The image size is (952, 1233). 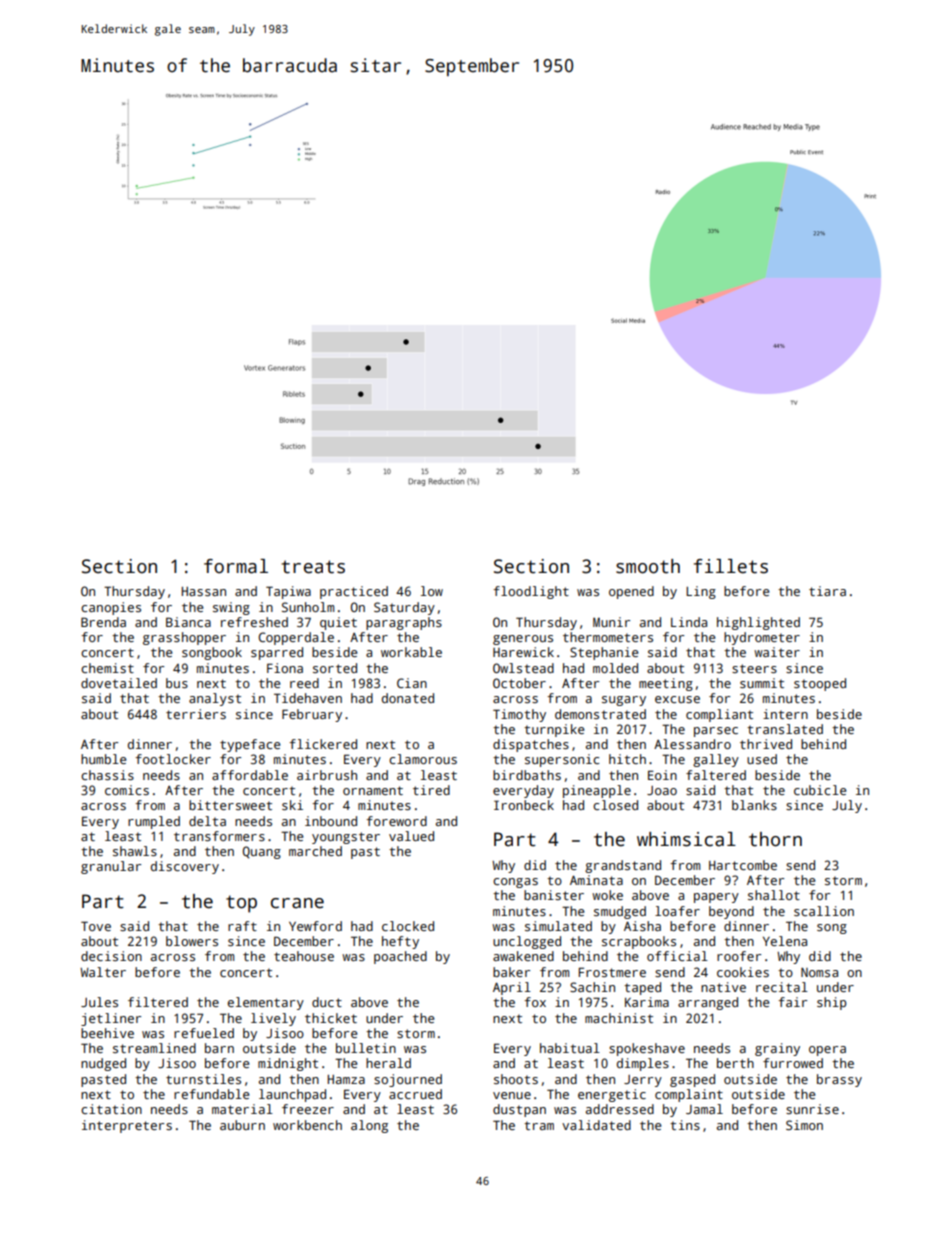 What do you see at coordinates (96, 926) in the page?
I see `Tove` at bounding box center [96, 926].
